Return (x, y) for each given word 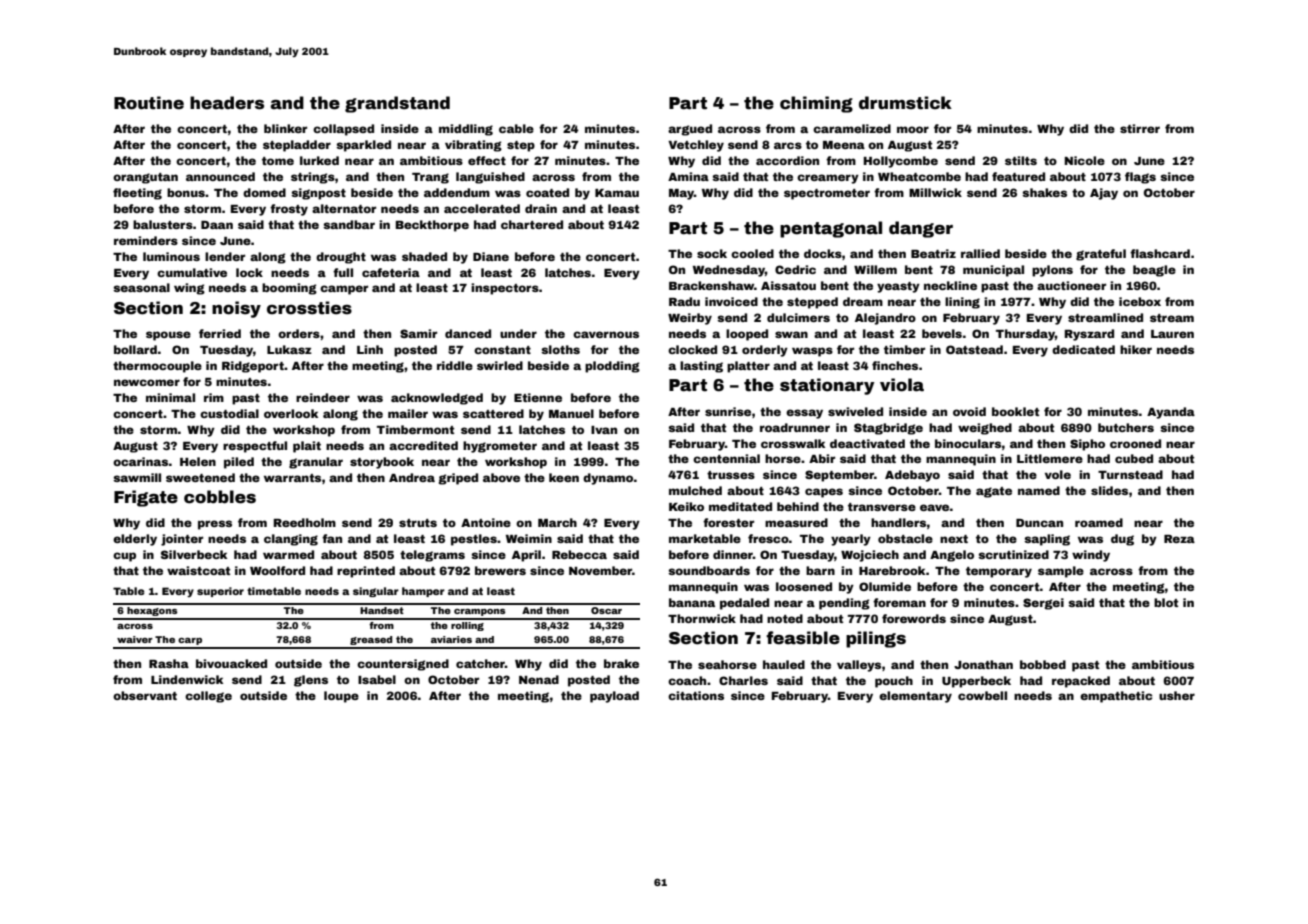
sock (712, 253)
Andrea (412, 477)
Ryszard (1089, 335)
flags (1140, 178)
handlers (898, 522)
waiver (135, 639)
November (600, 570)
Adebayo (912, 476)
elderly (135, 540)
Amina (688, 176)
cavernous (606, 334)
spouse (168, 336)
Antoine (486, 522)
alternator (344, 208)
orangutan (145, 178)
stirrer (1140, 128)
